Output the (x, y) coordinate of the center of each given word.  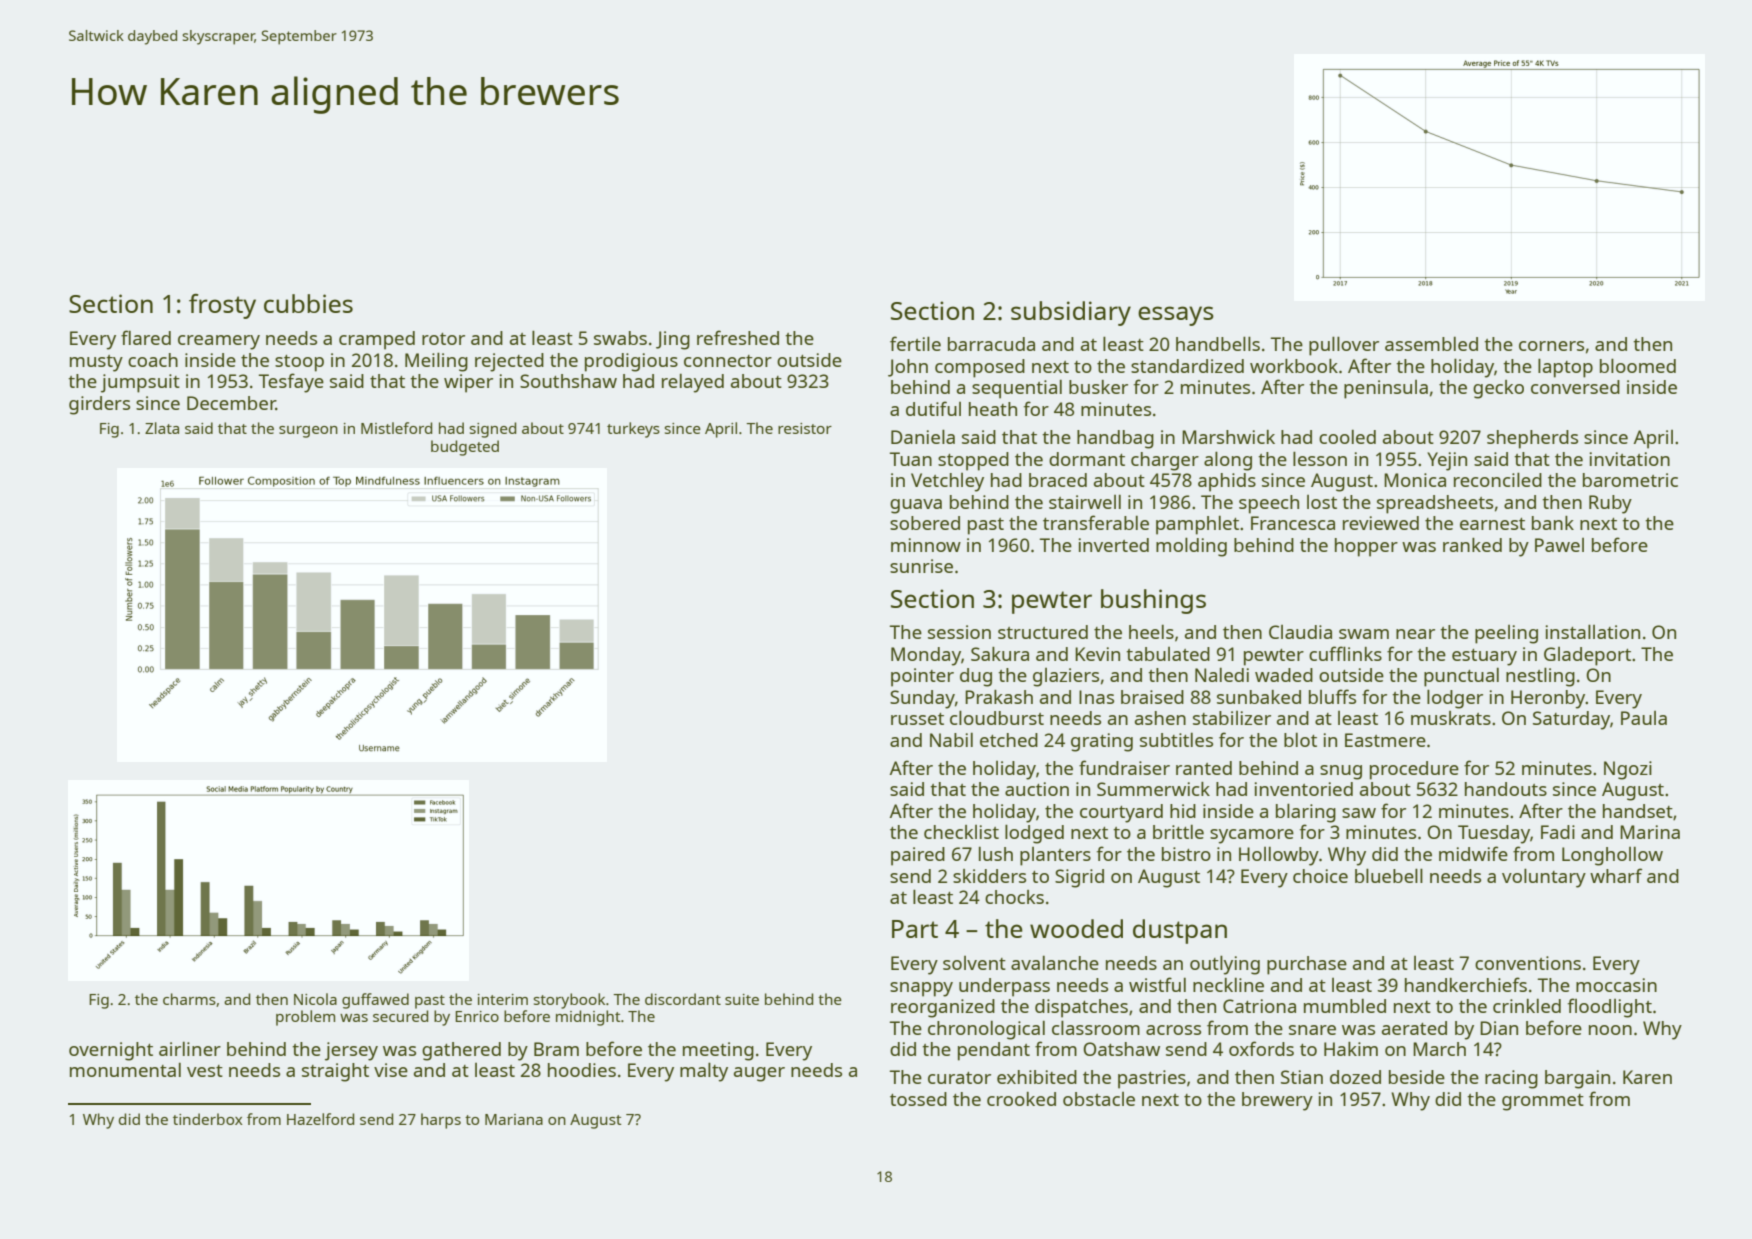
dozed (1355, 1077)
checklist (961, 832)
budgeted (465, 448)
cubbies (308, 303)
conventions (1528, 963)
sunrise (921, 566)
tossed (918, 1099)
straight (335, 1072)
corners (1551, 346)
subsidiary (1071, 313)
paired (918, 856)
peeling (1506, 634)
